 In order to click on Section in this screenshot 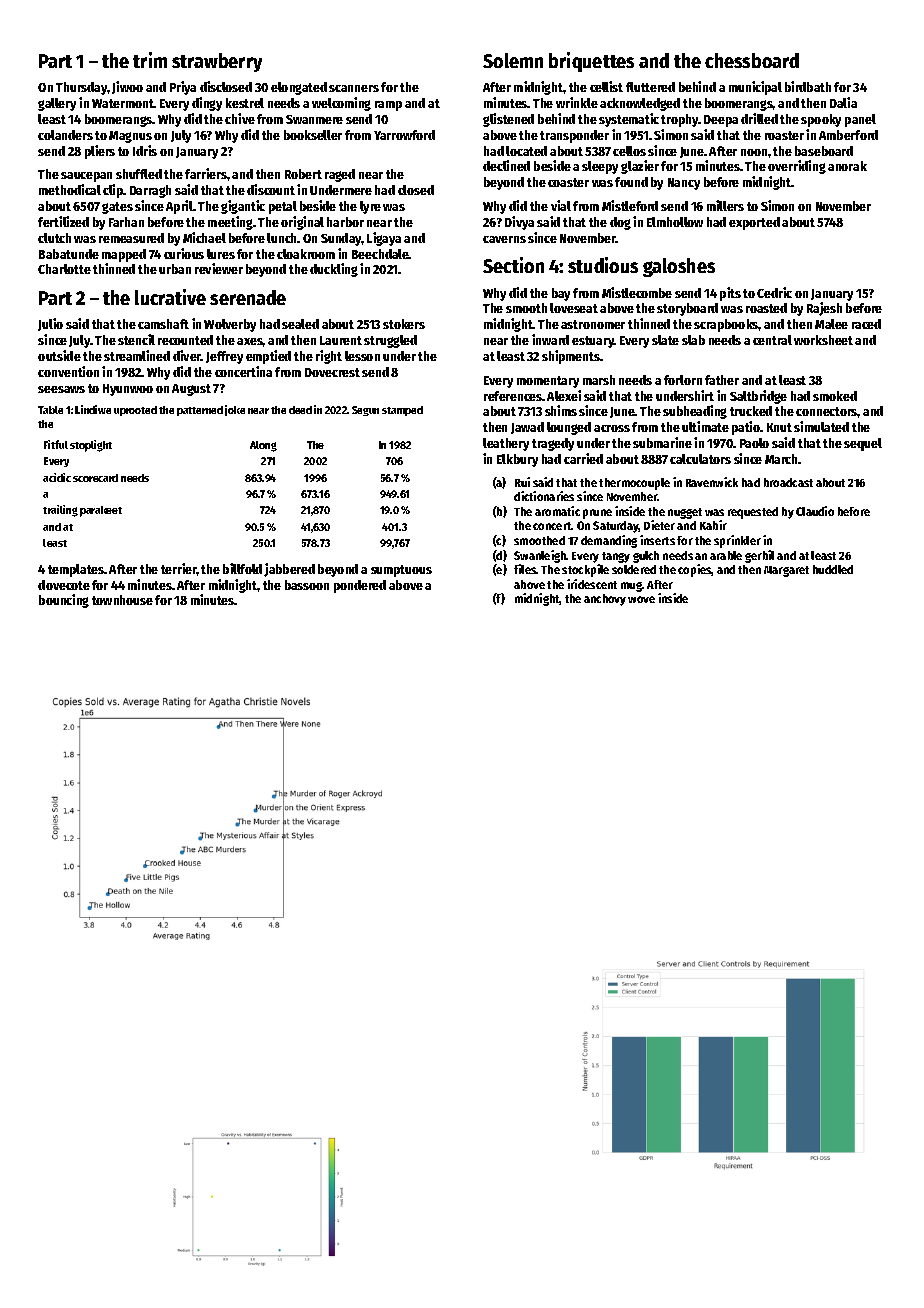, I will do `click(513, 265)`.
